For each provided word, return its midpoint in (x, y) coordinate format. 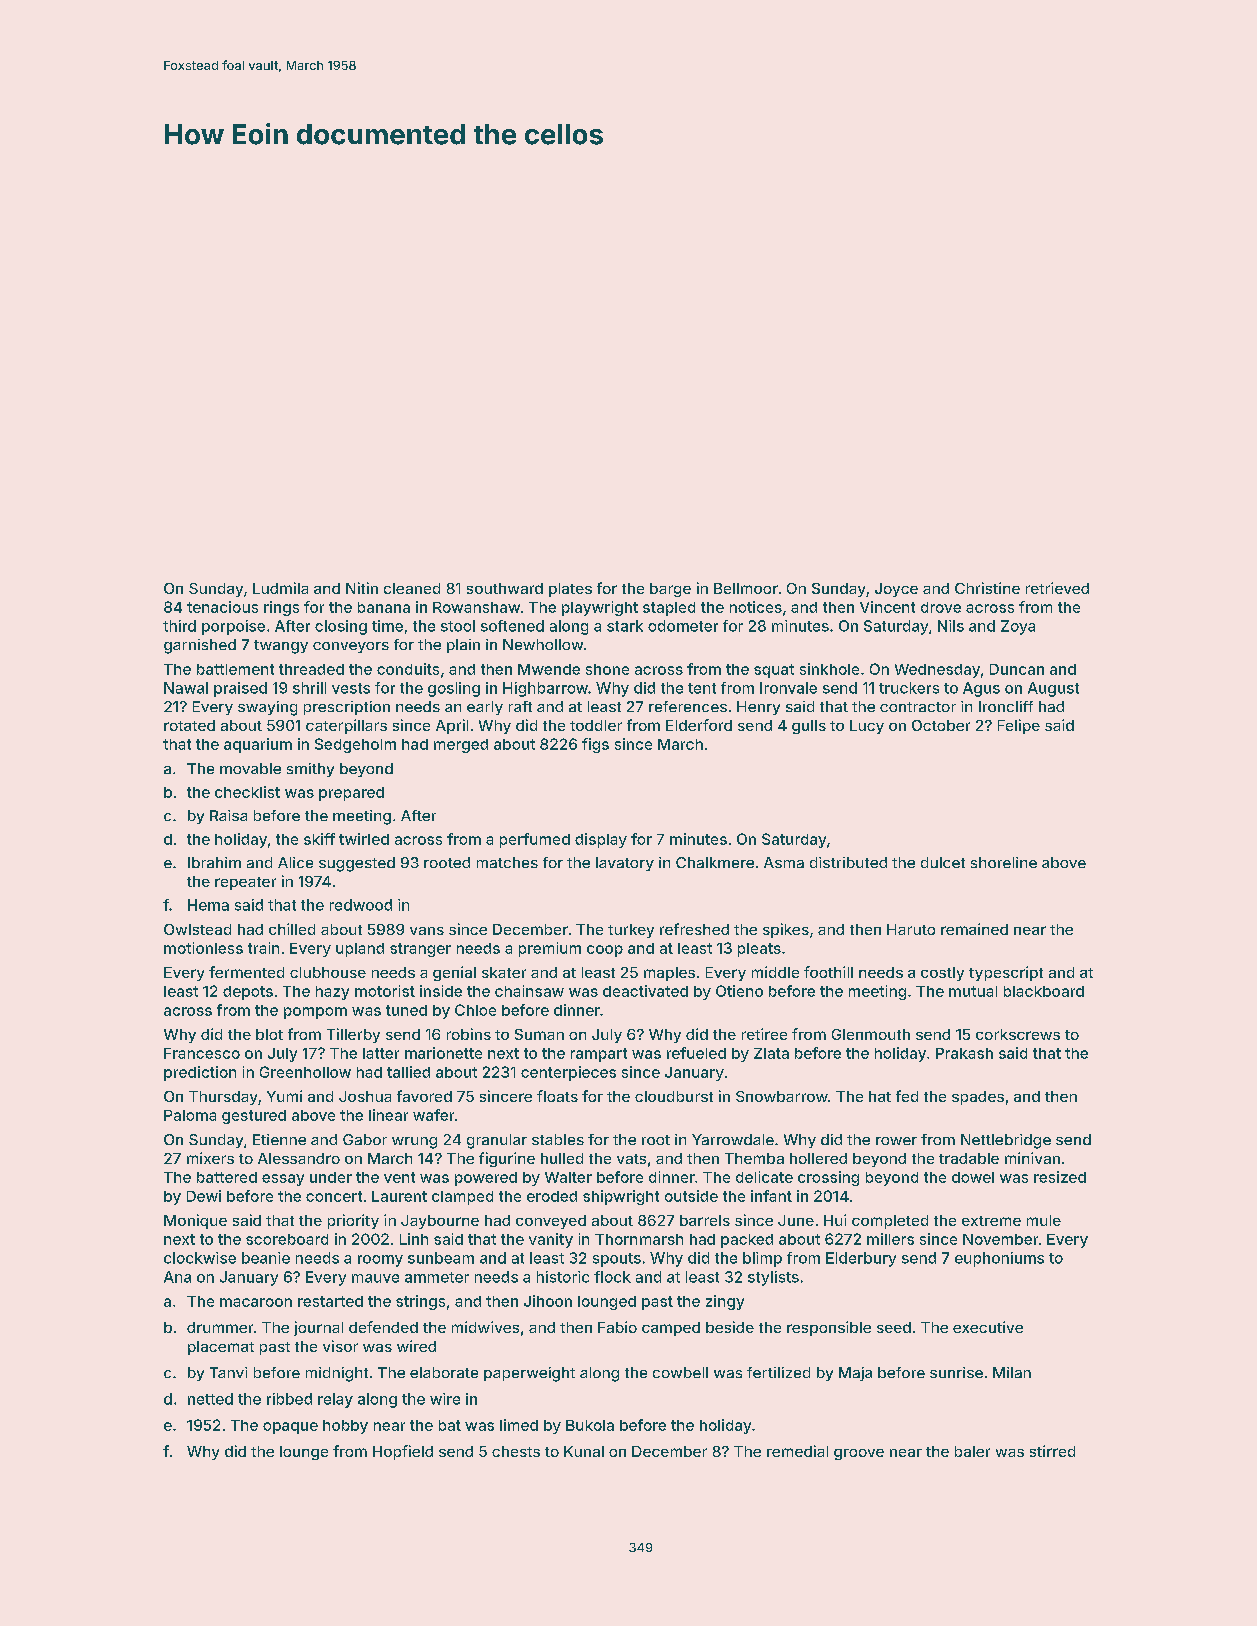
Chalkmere (715, 862)
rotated (189, 725)
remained (974, 929)
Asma (784, 862)
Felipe (1019, 726)
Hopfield (403, 1452)
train (263, 948)
